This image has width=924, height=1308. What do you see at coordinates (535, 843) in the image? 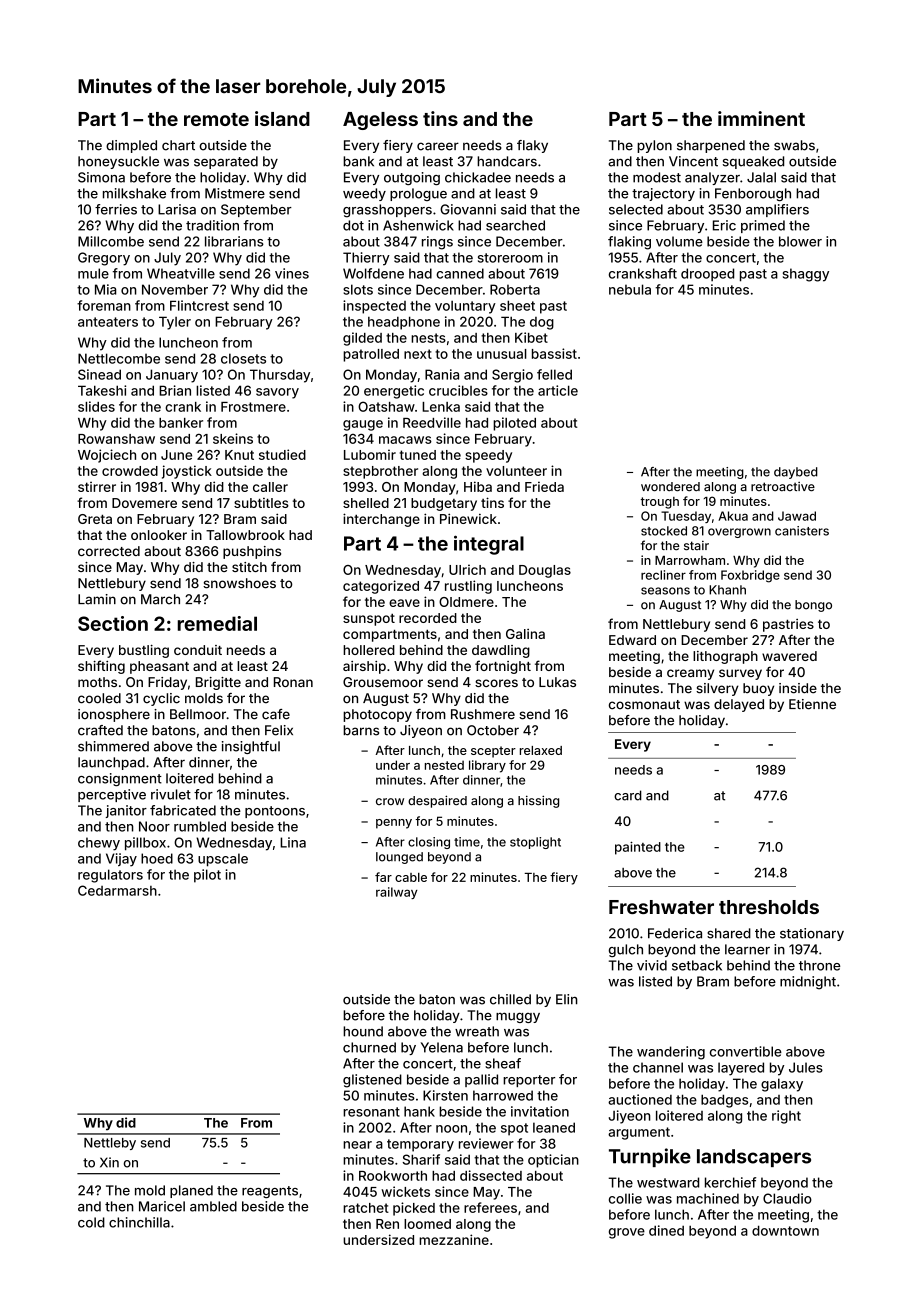
I see `stoplight` at bounding box center [535, 843].
